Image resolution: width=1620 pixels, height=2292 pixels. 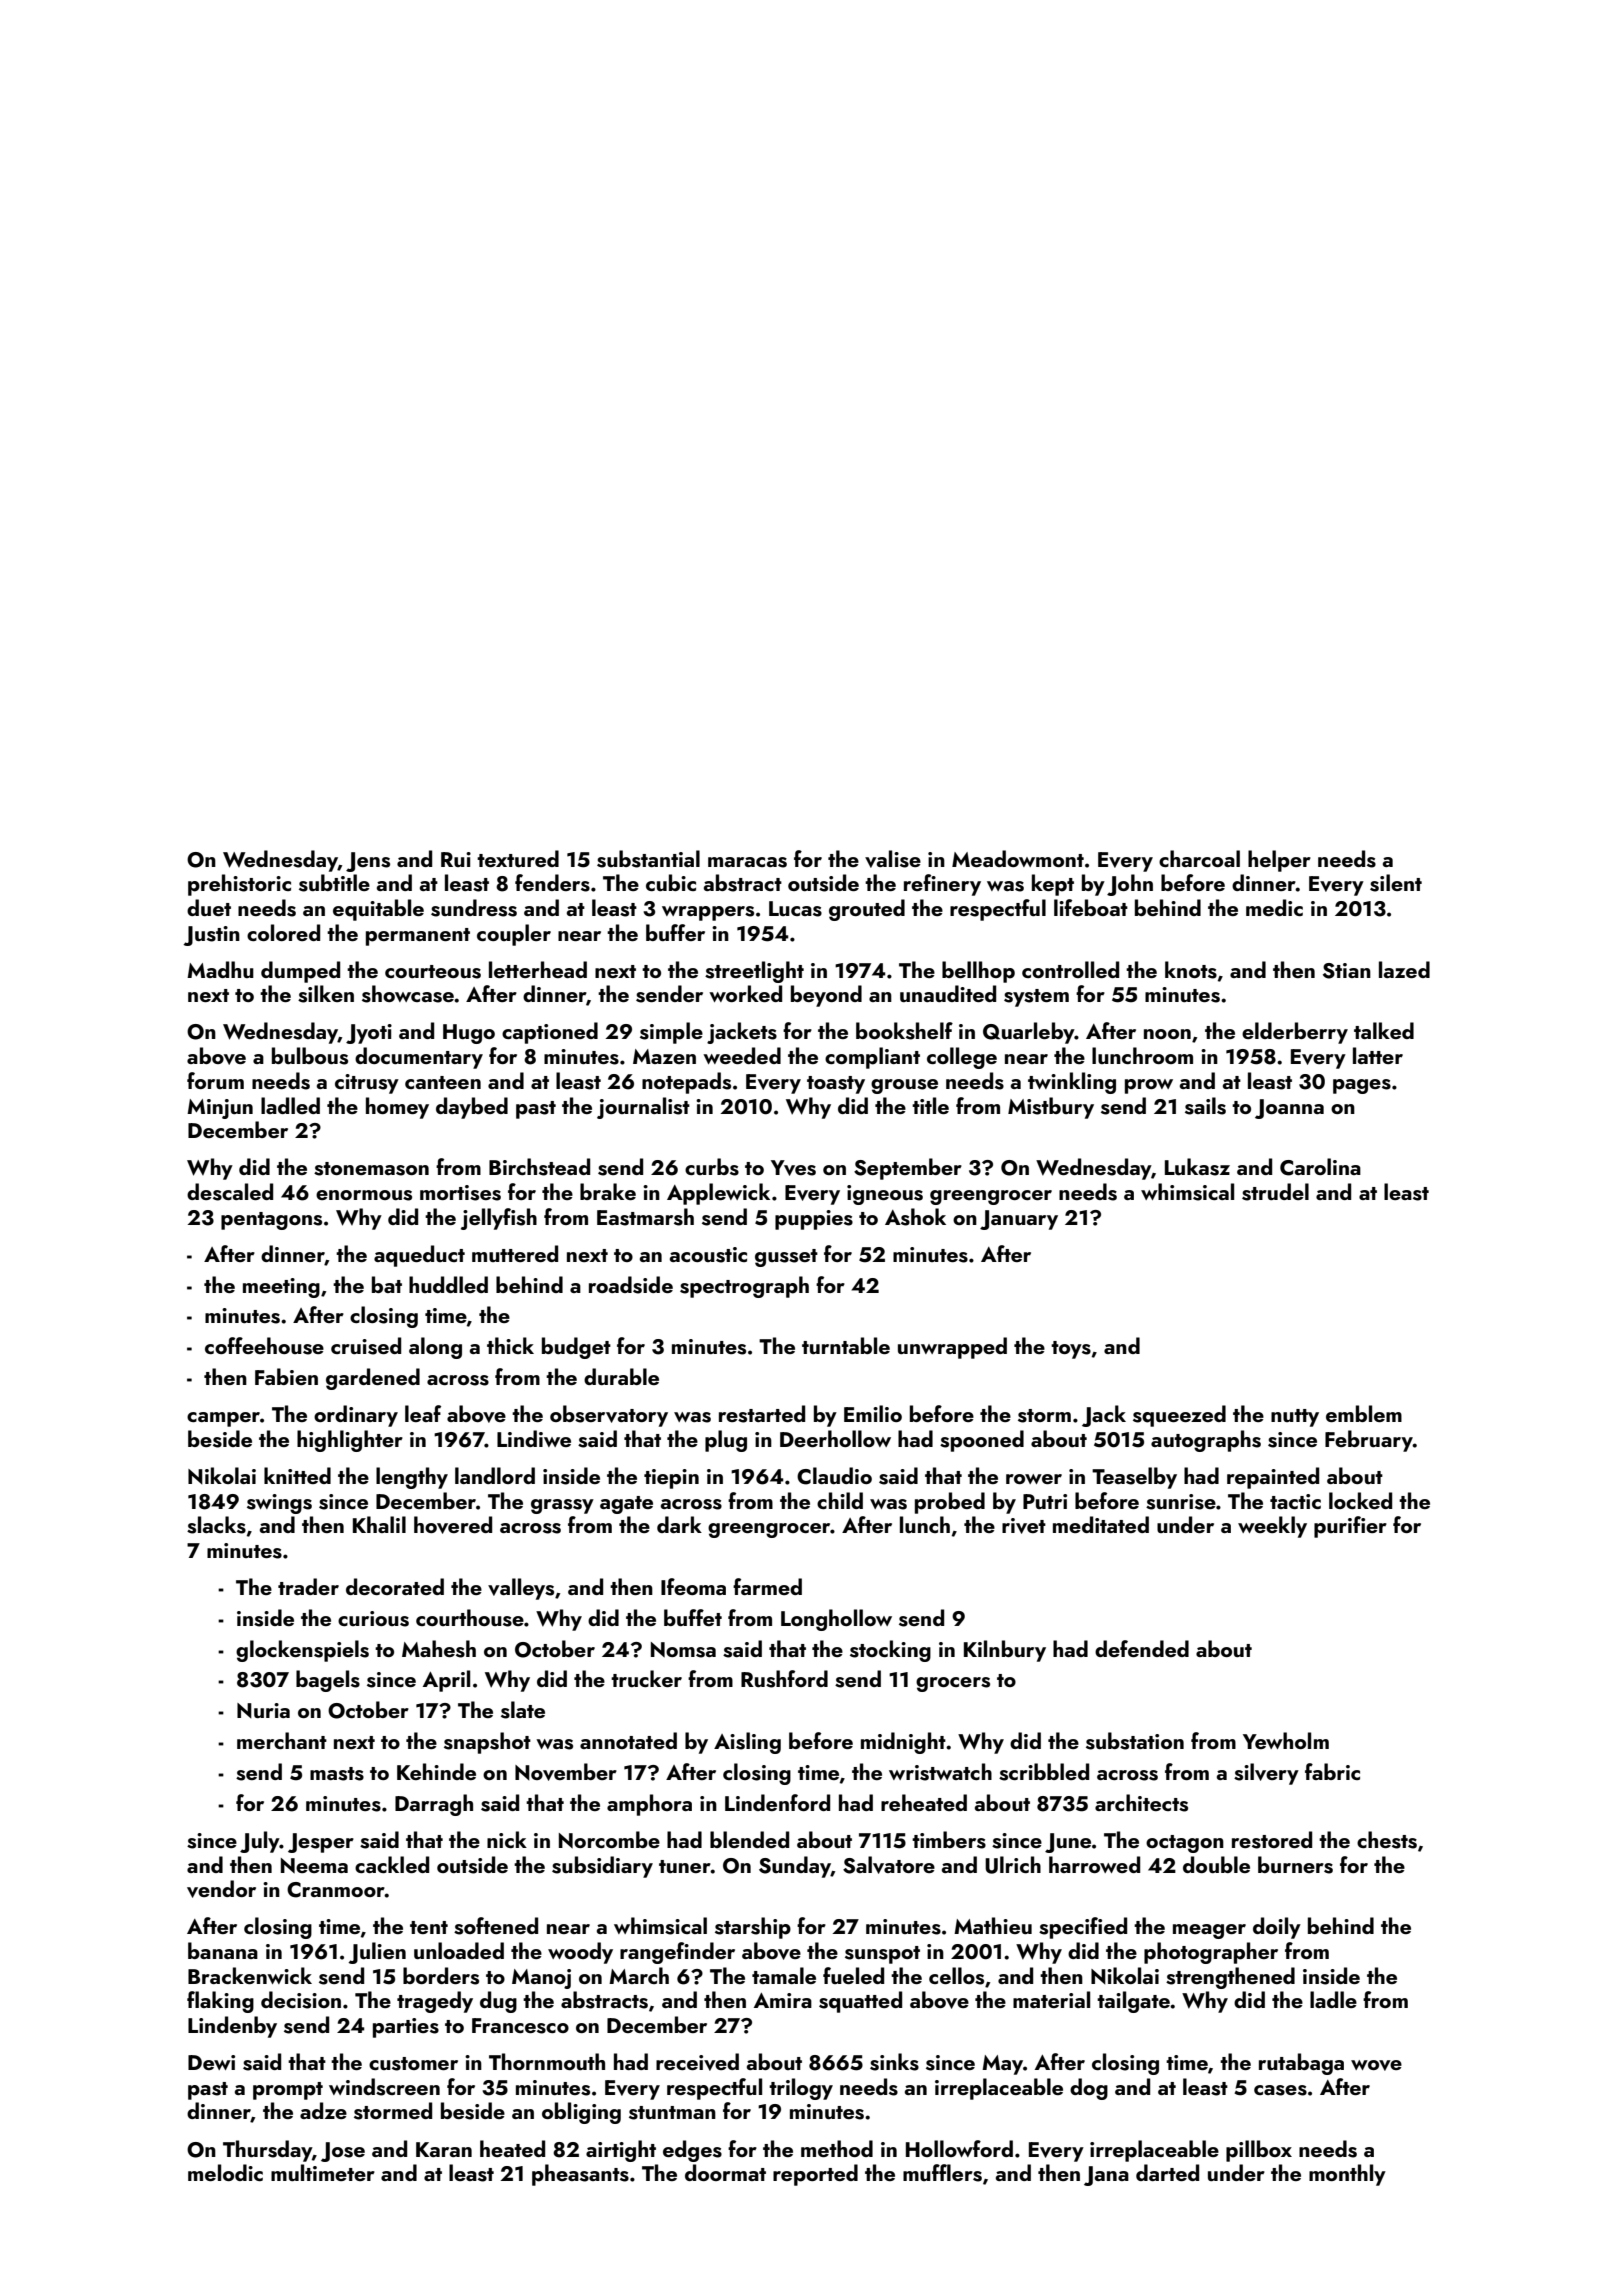 I want to click on charcoal, so click(x=1199, y=858).
